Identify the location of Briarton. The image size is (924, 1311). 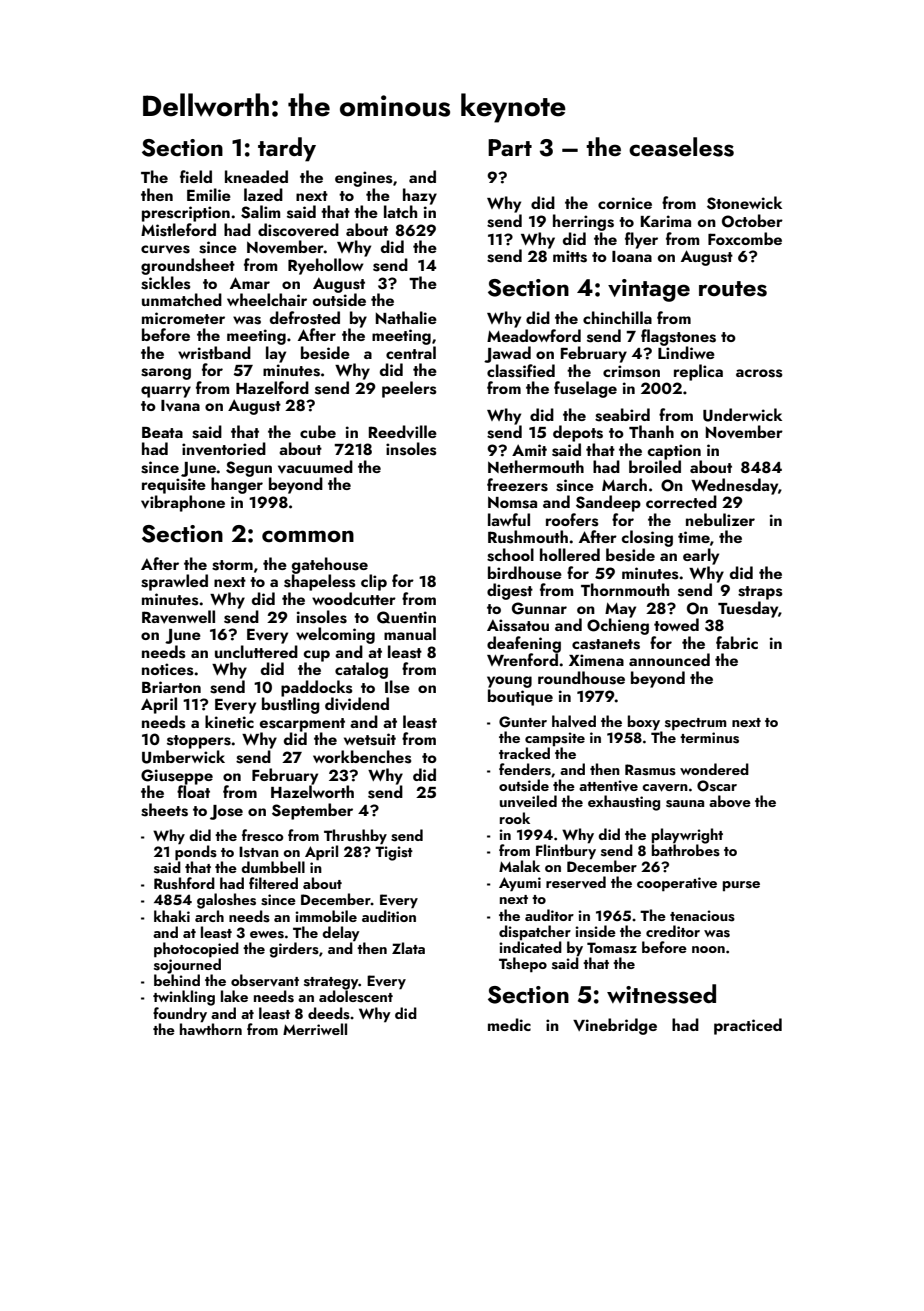
(171, 687).
